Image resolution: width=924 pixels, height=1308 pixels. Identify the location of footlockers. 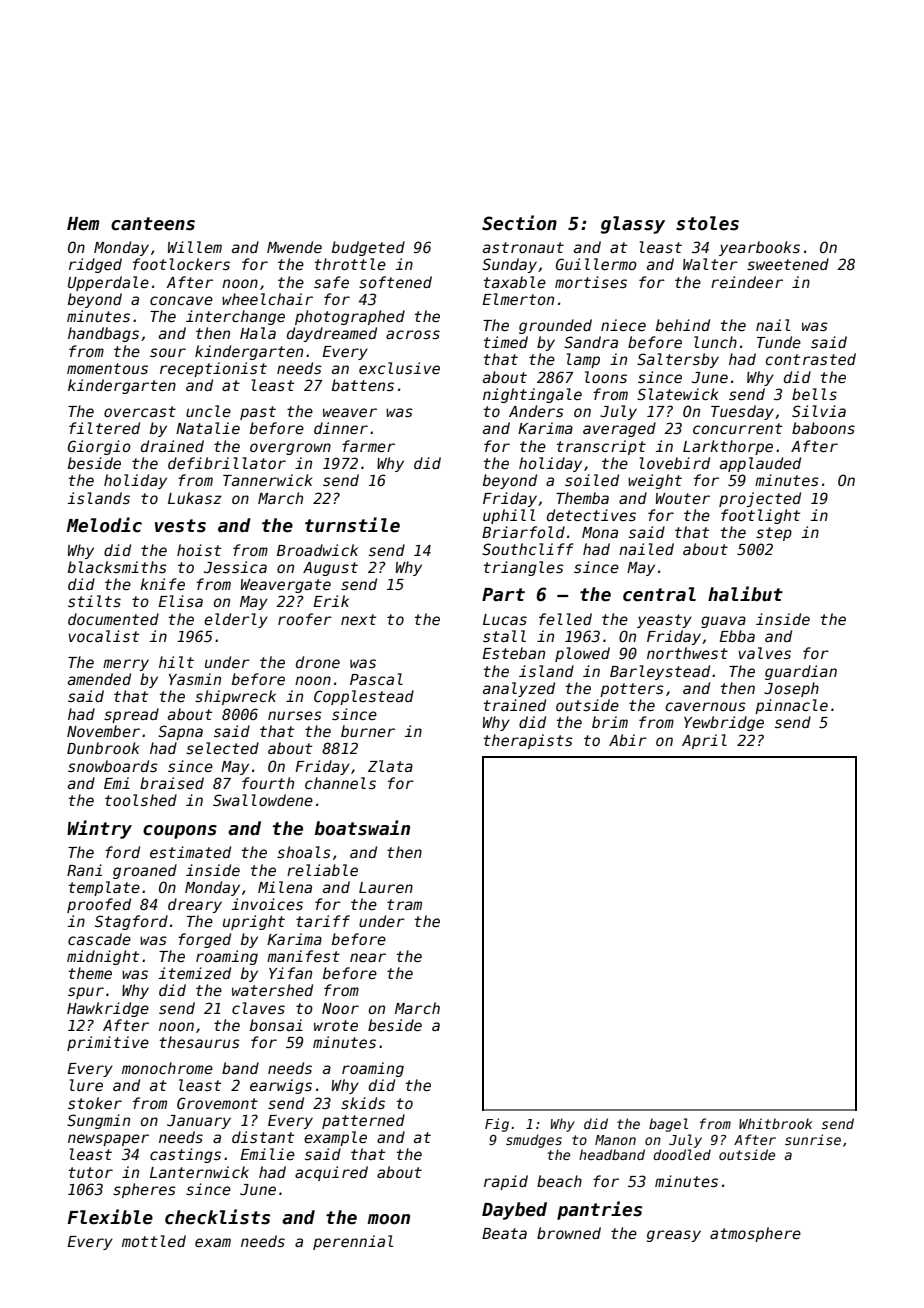
(181, 264).
